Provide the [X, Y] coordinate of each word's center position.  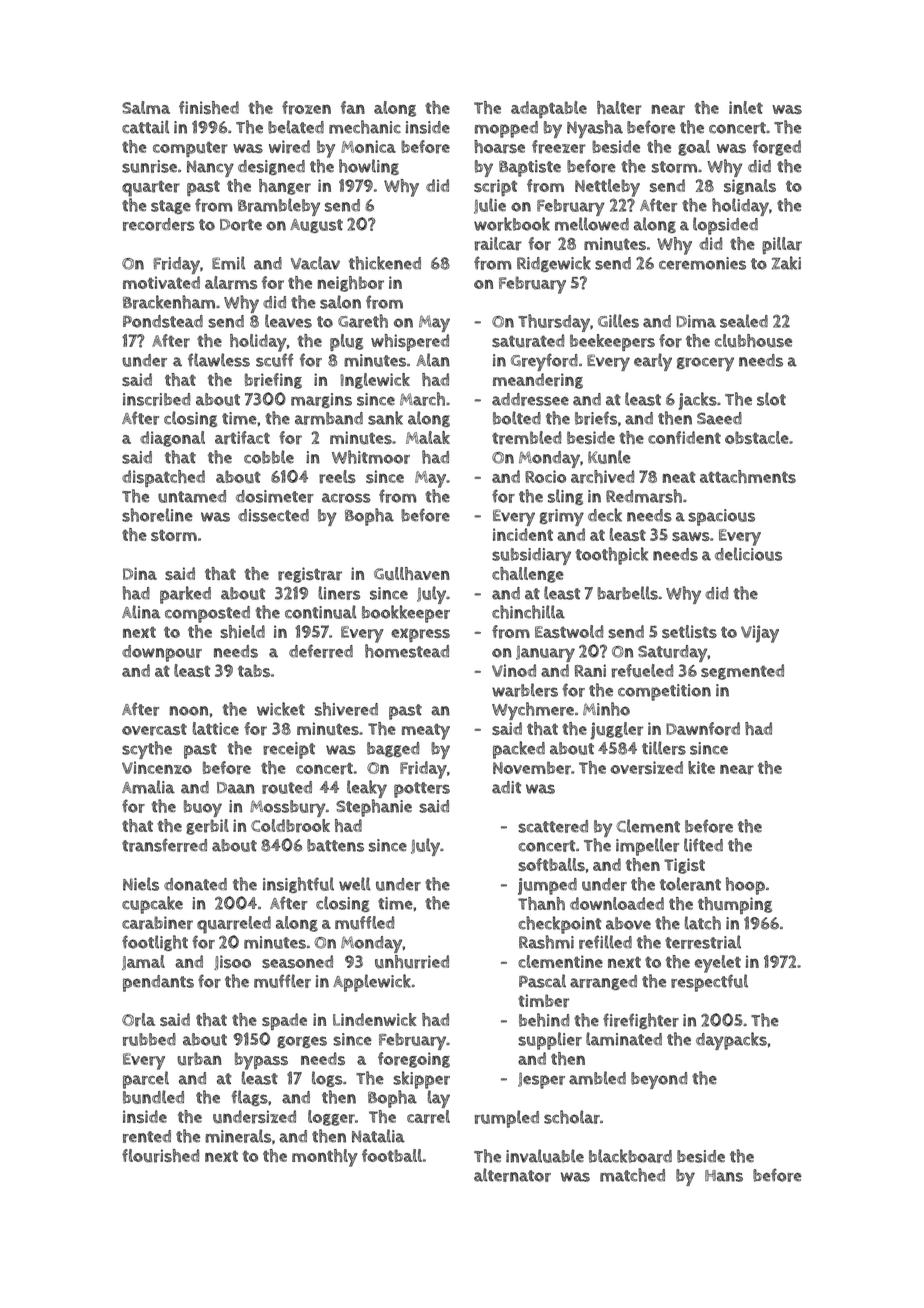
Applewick [372, 983]
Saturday [672, 653]
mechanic [365, 127]
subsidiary [531, 556]
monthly [325, 1158]
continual [321, 612]
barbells [627, 593]
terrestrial [703, 942]
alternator [512, 1175]
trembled [526, 438]
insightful [298, 885]
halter [619, 108]
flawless [219, 360]
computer [190, 149]
